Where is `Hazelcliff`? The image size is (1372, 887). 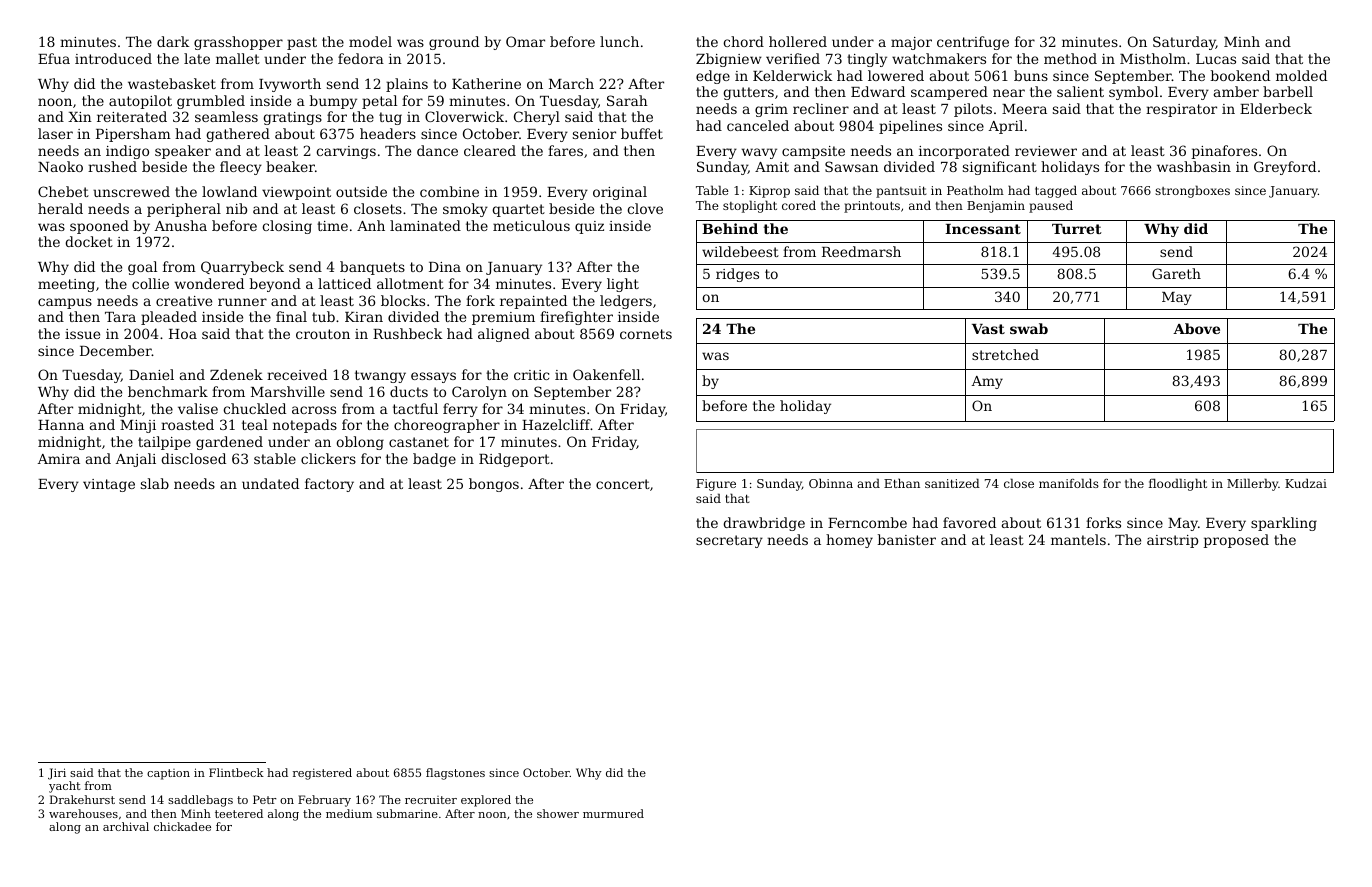 Hazelcliff is located at coordinates (556, 424).
